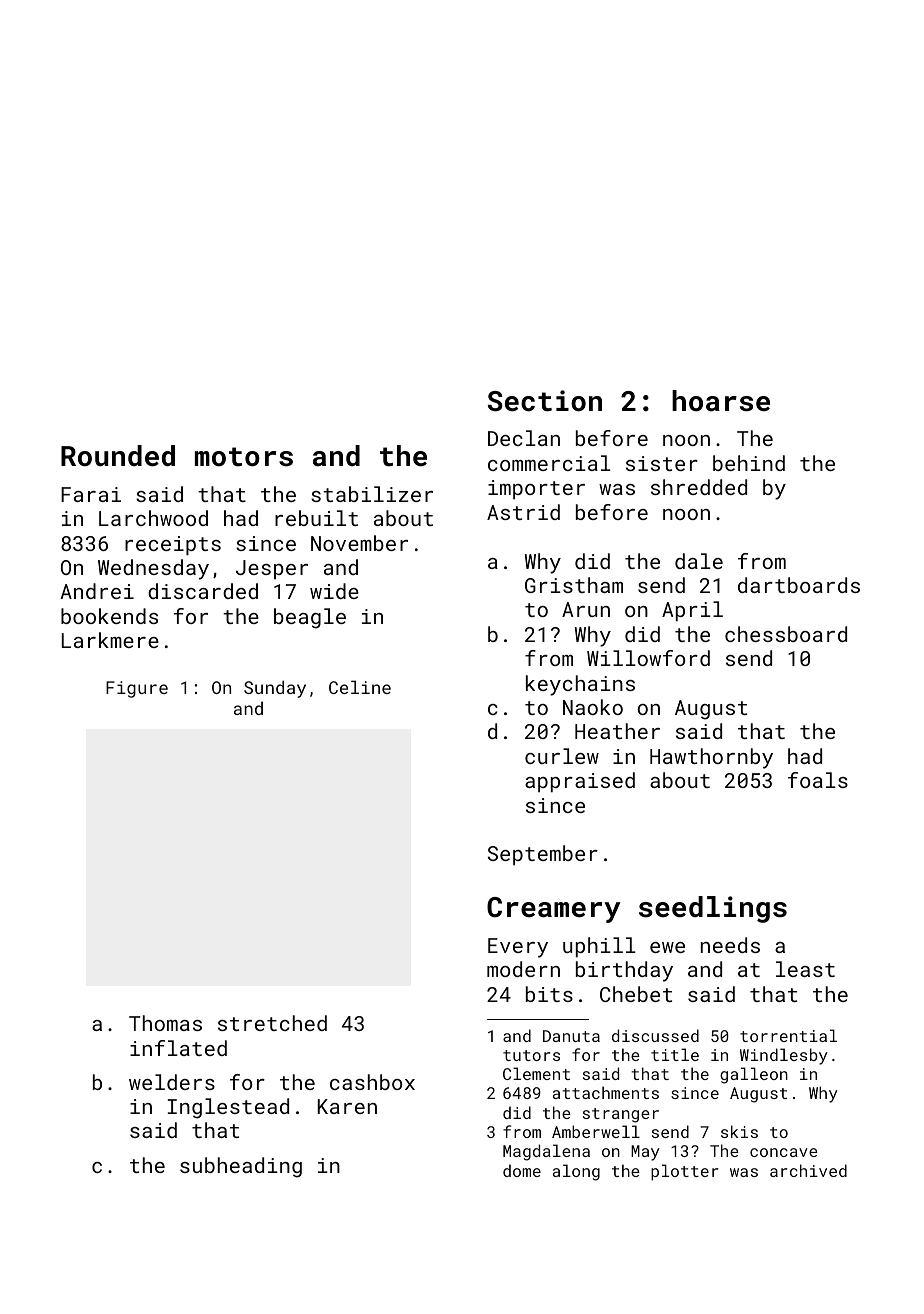 Image resolution: width=924 pixels, height=1314 pixels. What do you see at coordinates (692, 611) in the screenshot?
I see `April` at bounding box center [692, 611].
